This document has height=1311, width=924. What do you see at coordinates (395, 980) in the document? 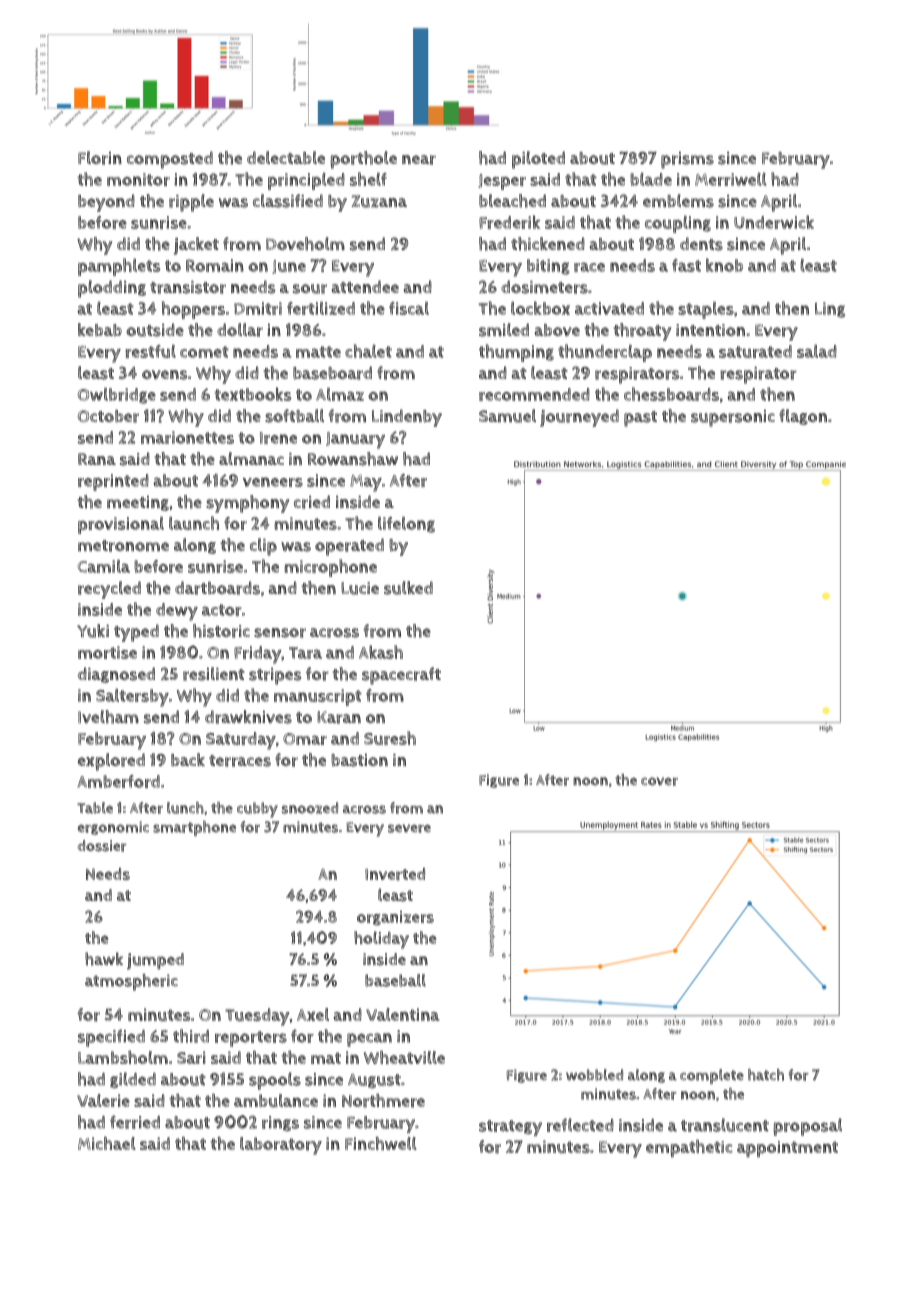
I see `baseball` at bounding box center [395, 980].
